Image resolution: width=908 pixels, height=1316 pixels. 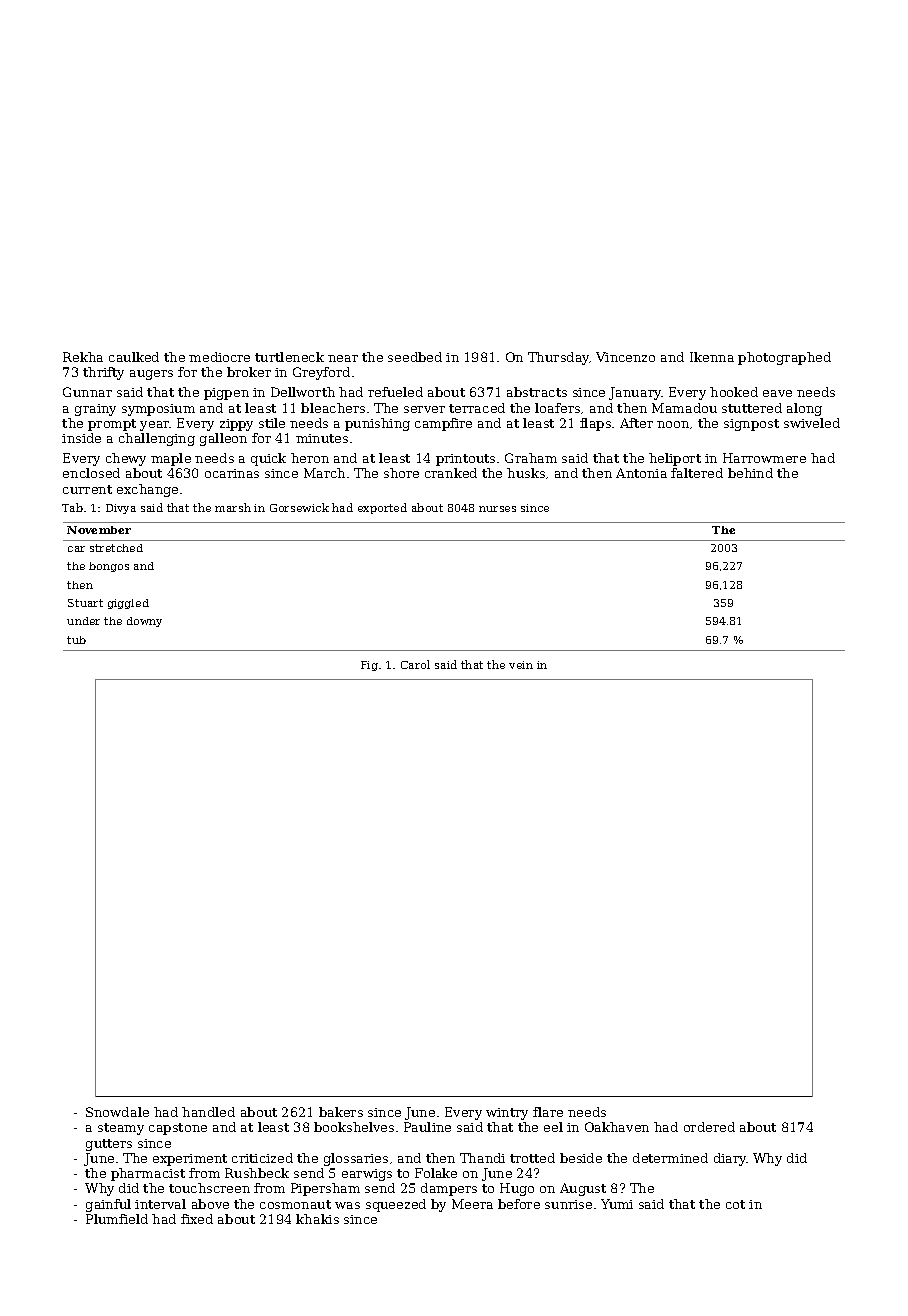 I want to click on seedbed, so click(x=415, y=357).
